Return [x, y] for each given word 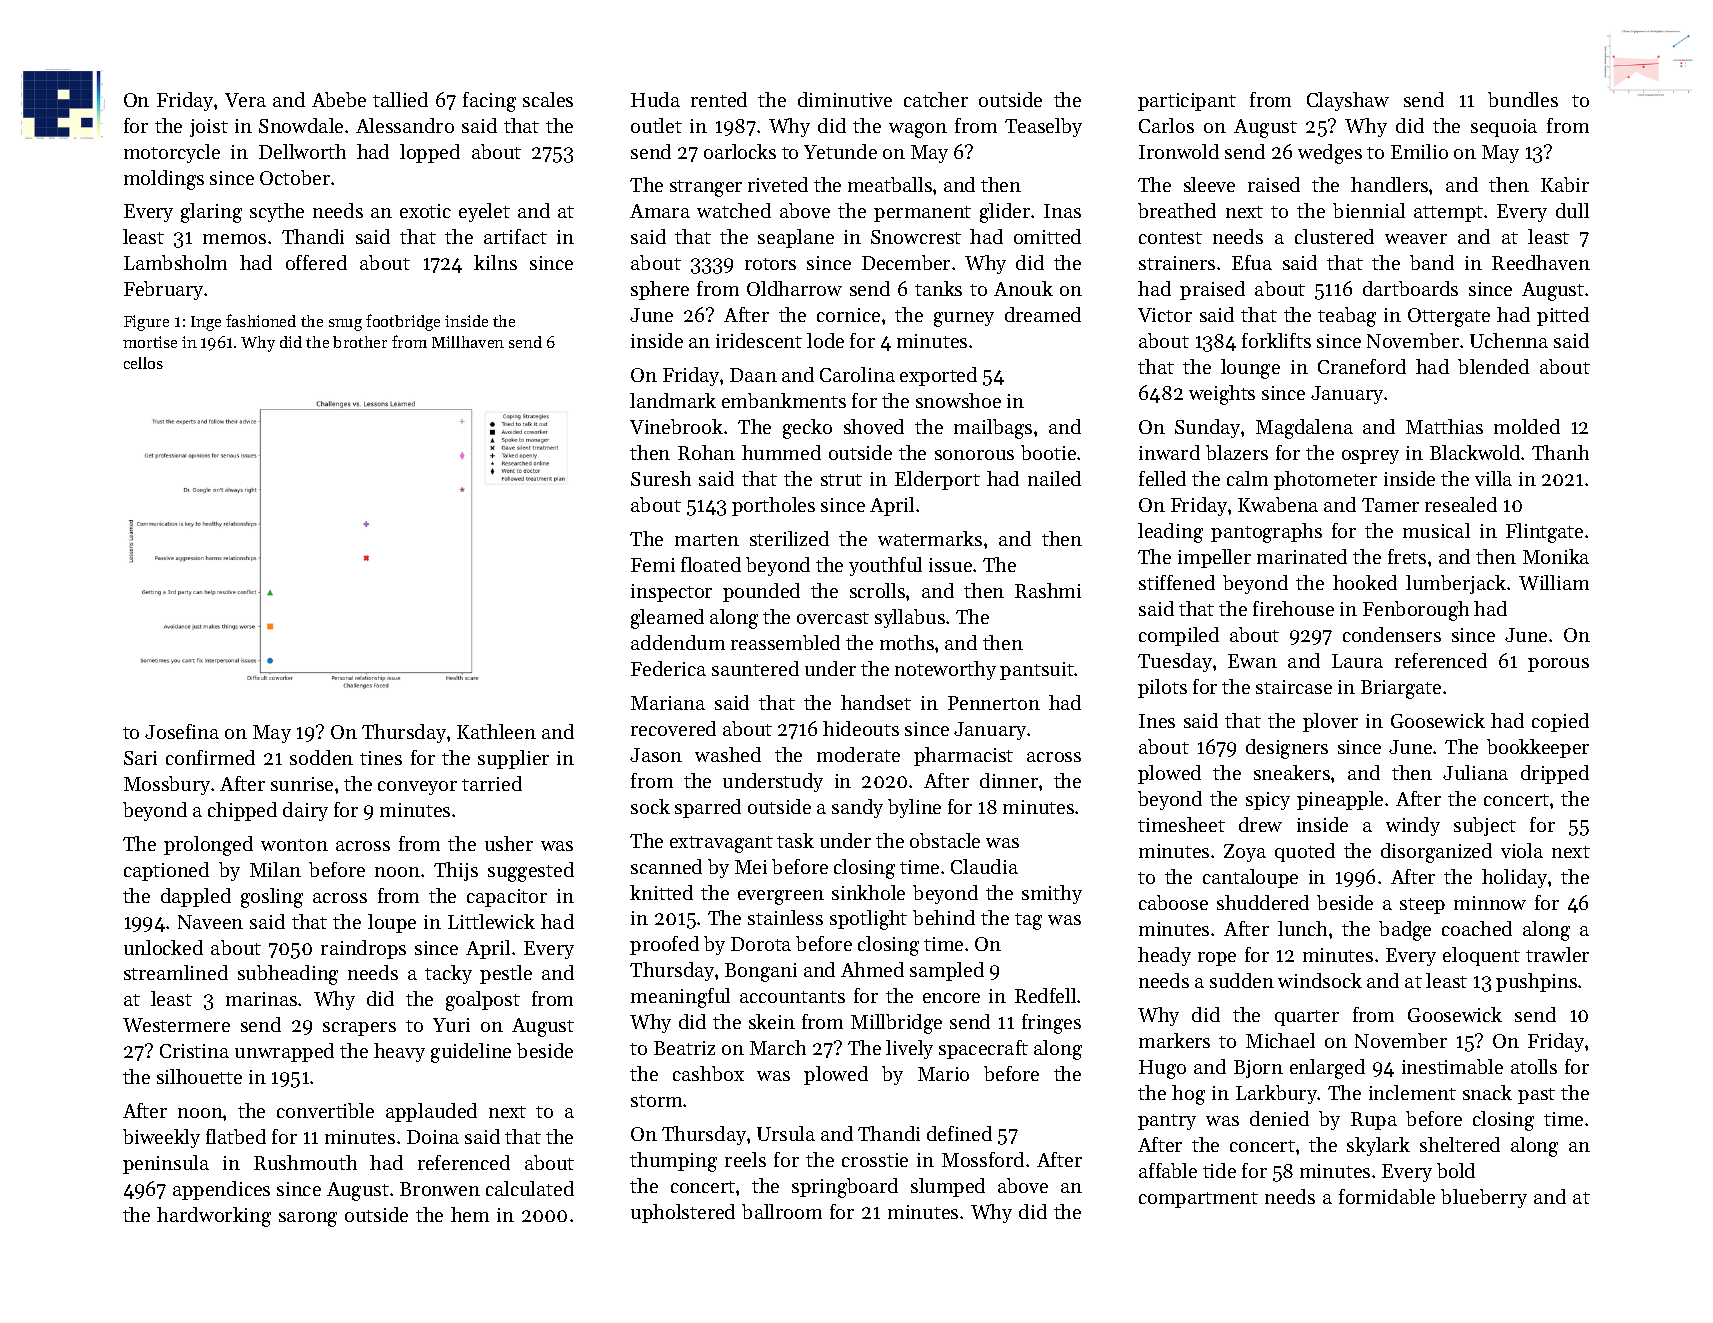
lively [909, 1049]
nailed [1054, 478]
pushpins [1536, 982]
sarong [308, 1219]
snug [345, 325]
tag [1028, 921]
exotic [425, 211]
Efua [1252, 262]
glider [1005, 213]
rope [1217, 959]
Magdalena [1304, 429]
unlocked [163, 947]
